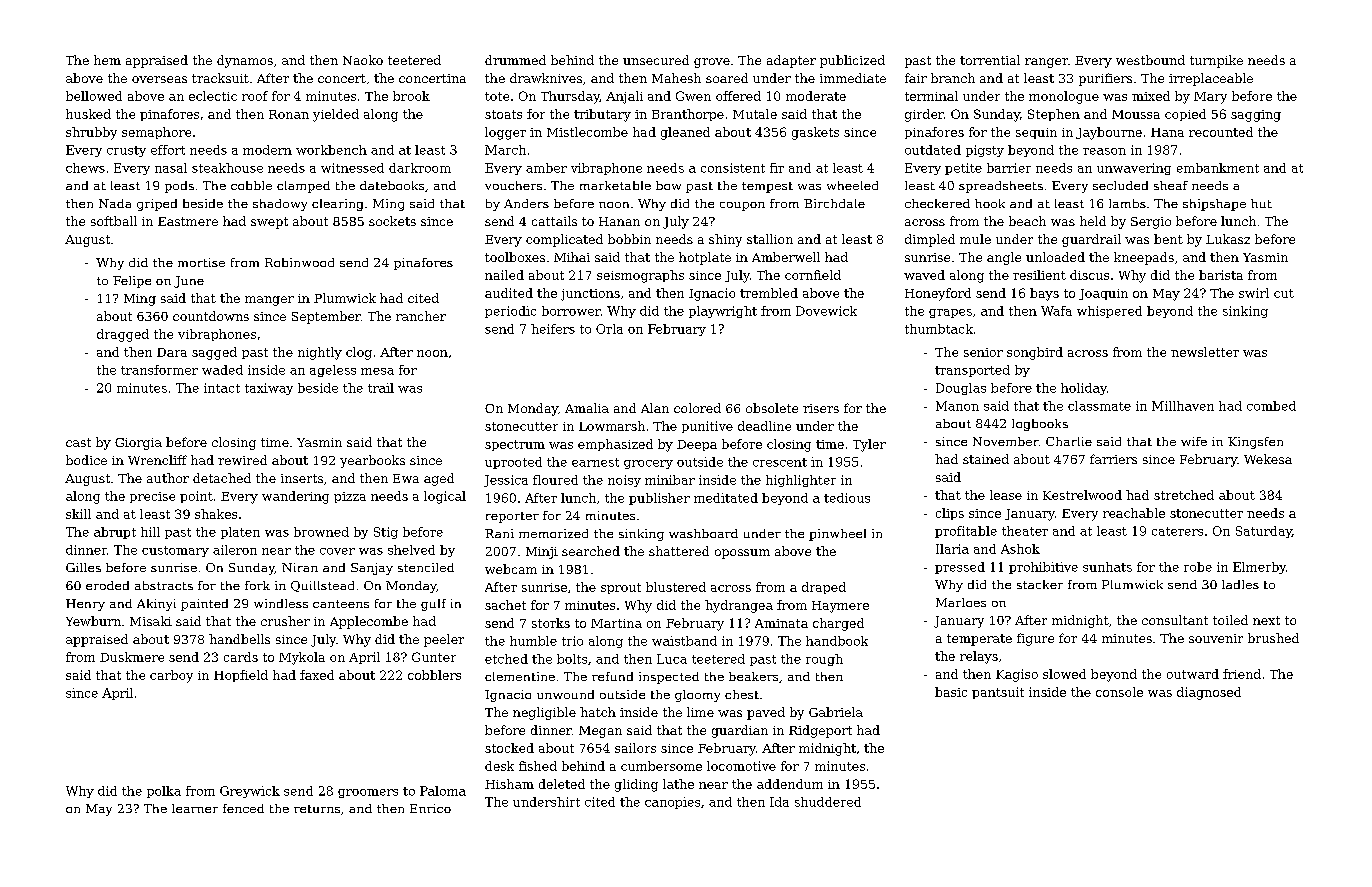 This document has height=887, width=1372. Describe the element at coordinates (430, 808) in the document. I see `Enrico` at that location.
